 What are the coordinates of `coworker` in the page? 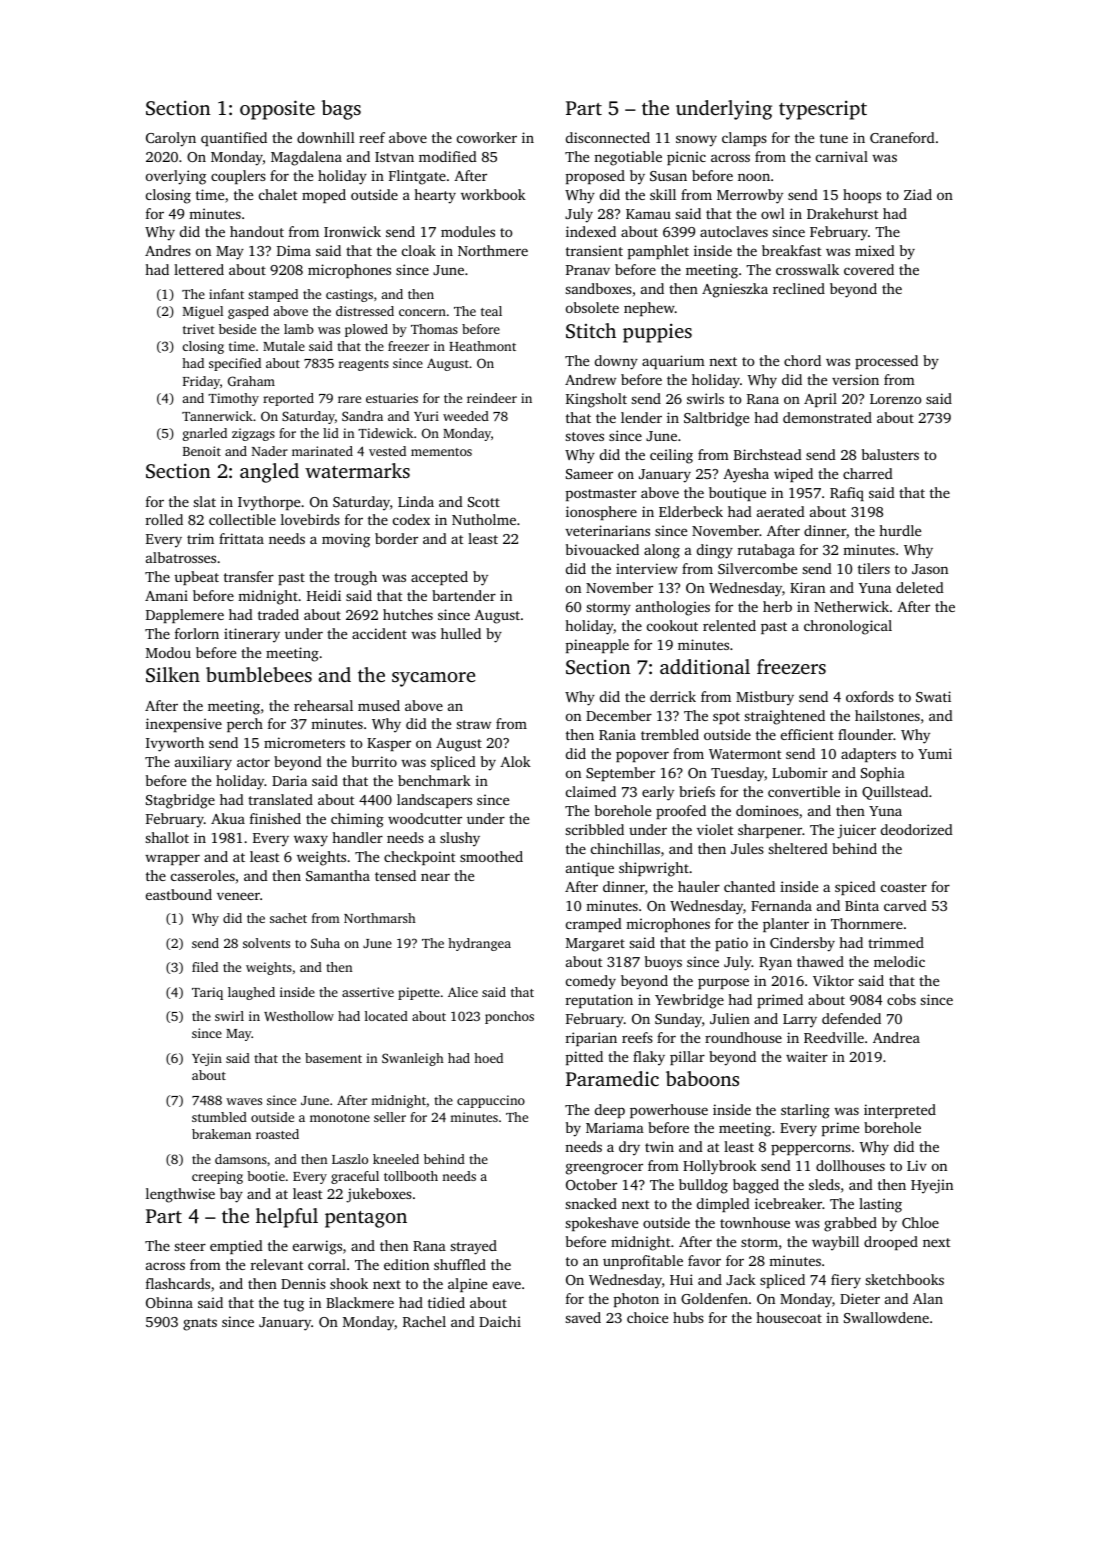 It's located at (487, 137).
